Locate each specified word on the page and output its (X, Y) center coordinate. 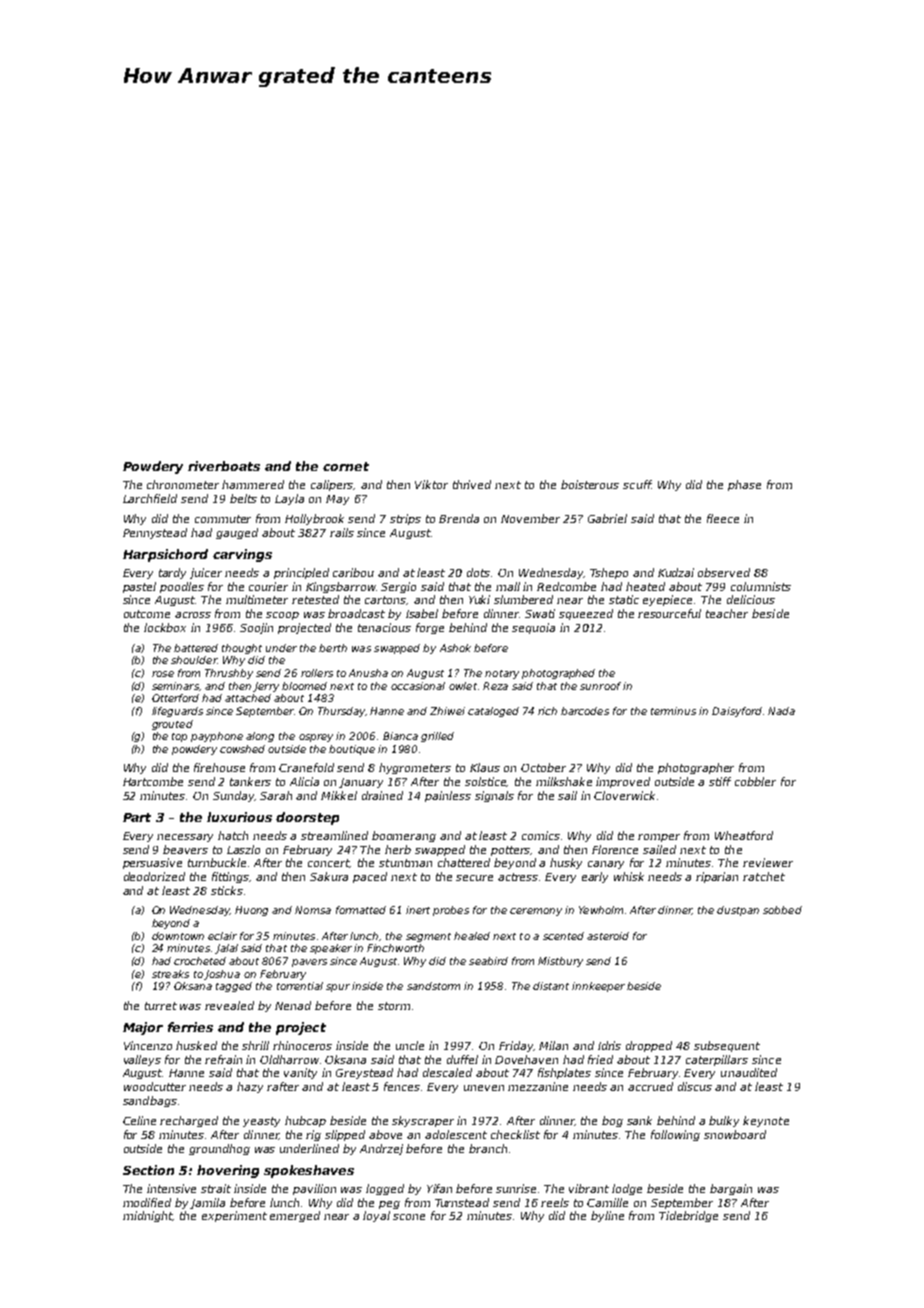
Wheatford (744, 835)
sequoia (533, 628)
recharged (189, 1121)
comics (541, 835)
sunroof (600, 686)
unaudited (749, 1072)
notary (502, 674)
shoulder (194, 660)
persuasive (152, 863)
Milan (553, 1045)
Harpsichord (165, 555)
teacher (727, 613)
